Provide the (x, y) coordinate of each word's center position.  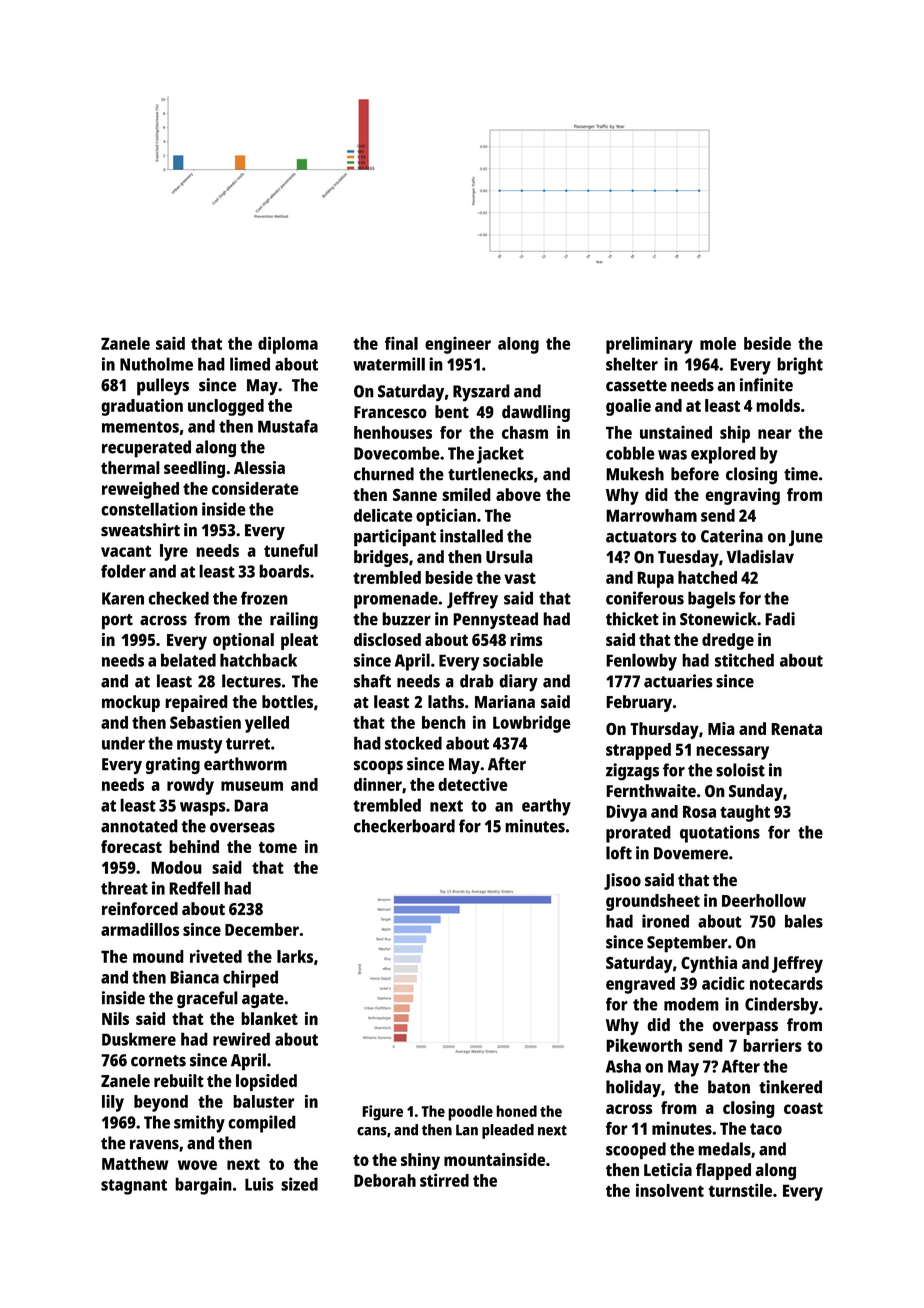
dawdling (536, 413)
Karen (123, 598)
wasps (203, 809)
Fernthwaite (651, 791)
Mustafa (288, 426)
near (775, 434)
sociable (513, 660)
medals (724, 1149)
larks (295, 956)
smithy (199, 1124)
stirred (444, 1180)
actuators (641, 537)
